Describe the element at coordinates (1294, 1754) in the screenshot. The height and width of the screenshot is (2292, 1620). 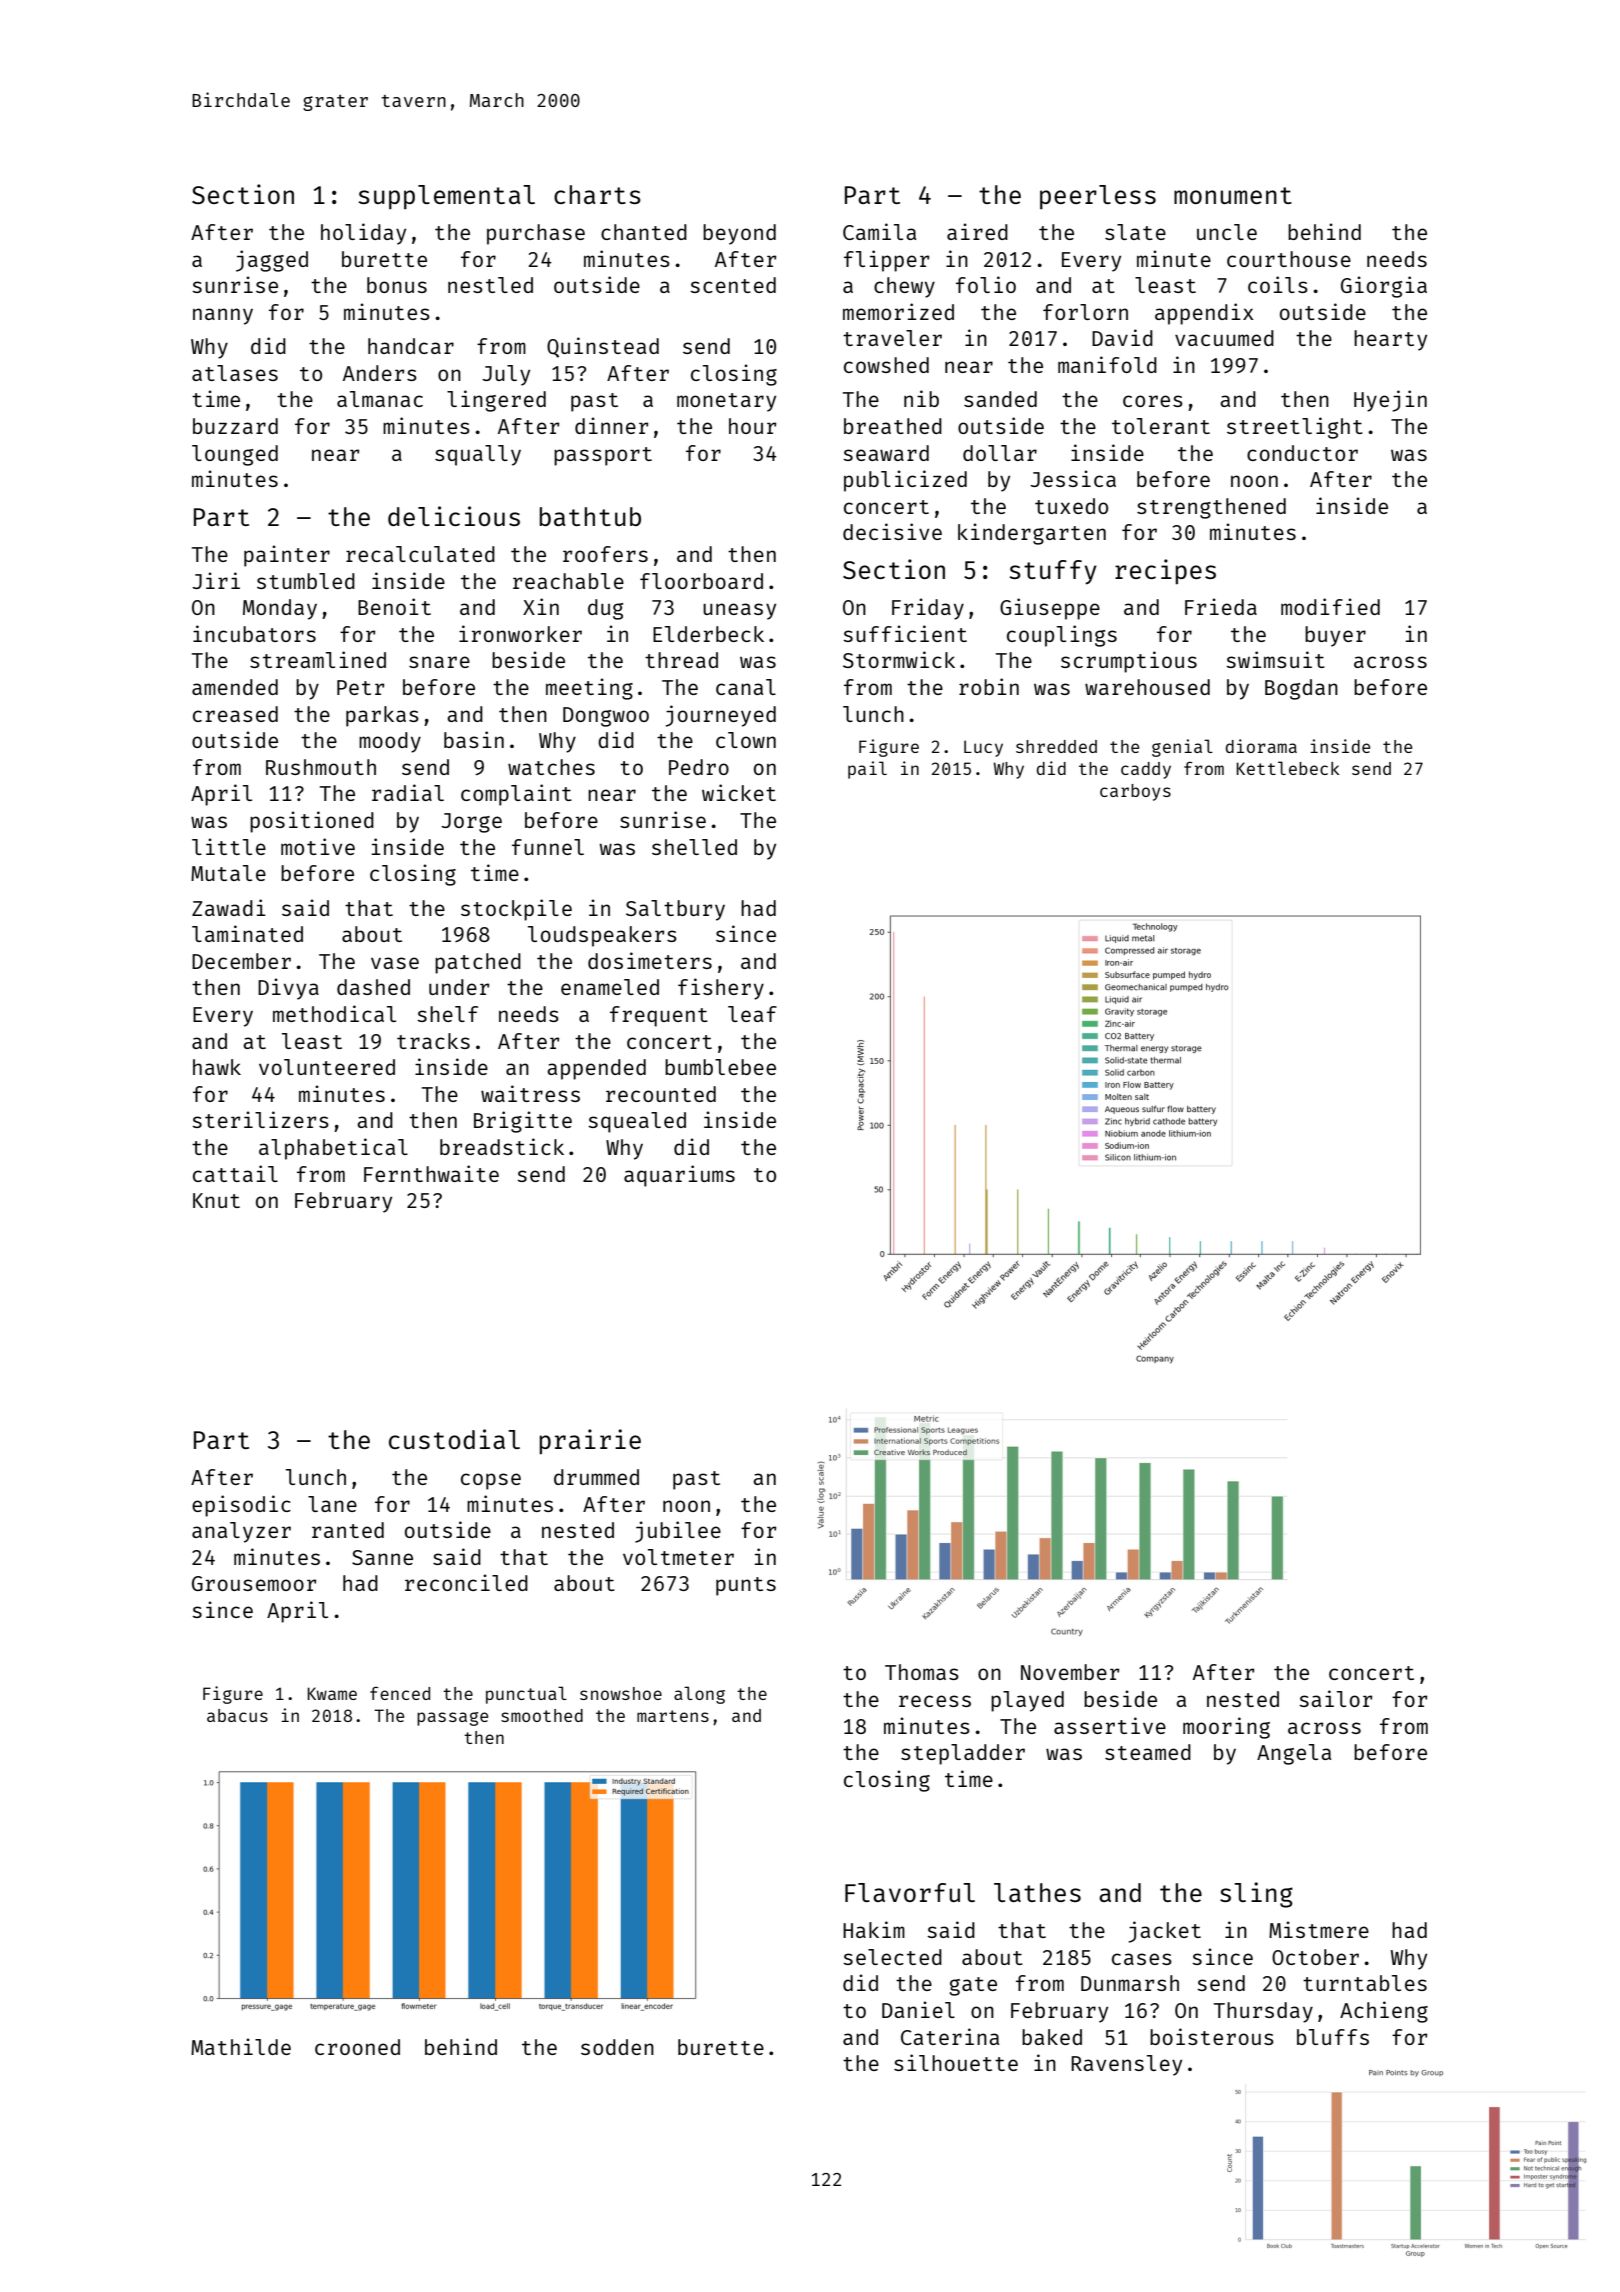
I see `Angela` at that location.
